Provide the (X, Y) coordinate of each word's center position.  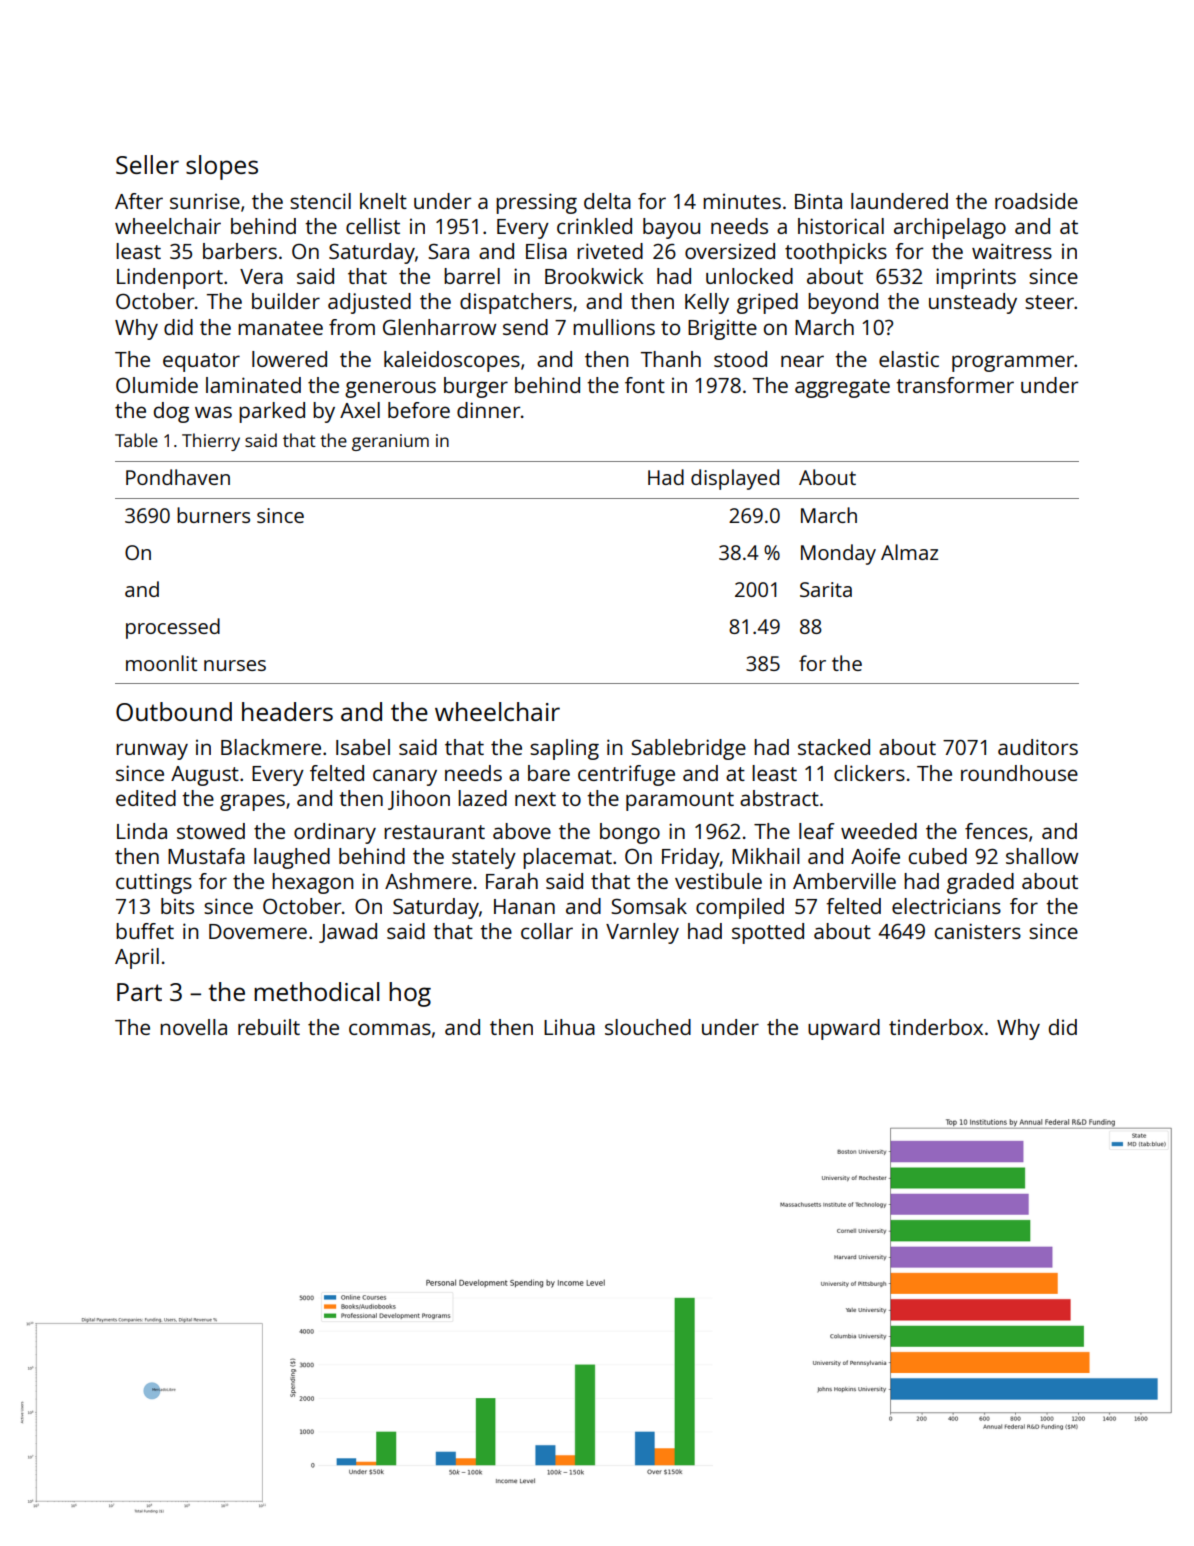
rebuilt (269, 1027)
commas (390, 1029)
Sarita (826, 589)
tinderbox (936, 1027)
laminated (253, 385)
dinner (488, 410)
